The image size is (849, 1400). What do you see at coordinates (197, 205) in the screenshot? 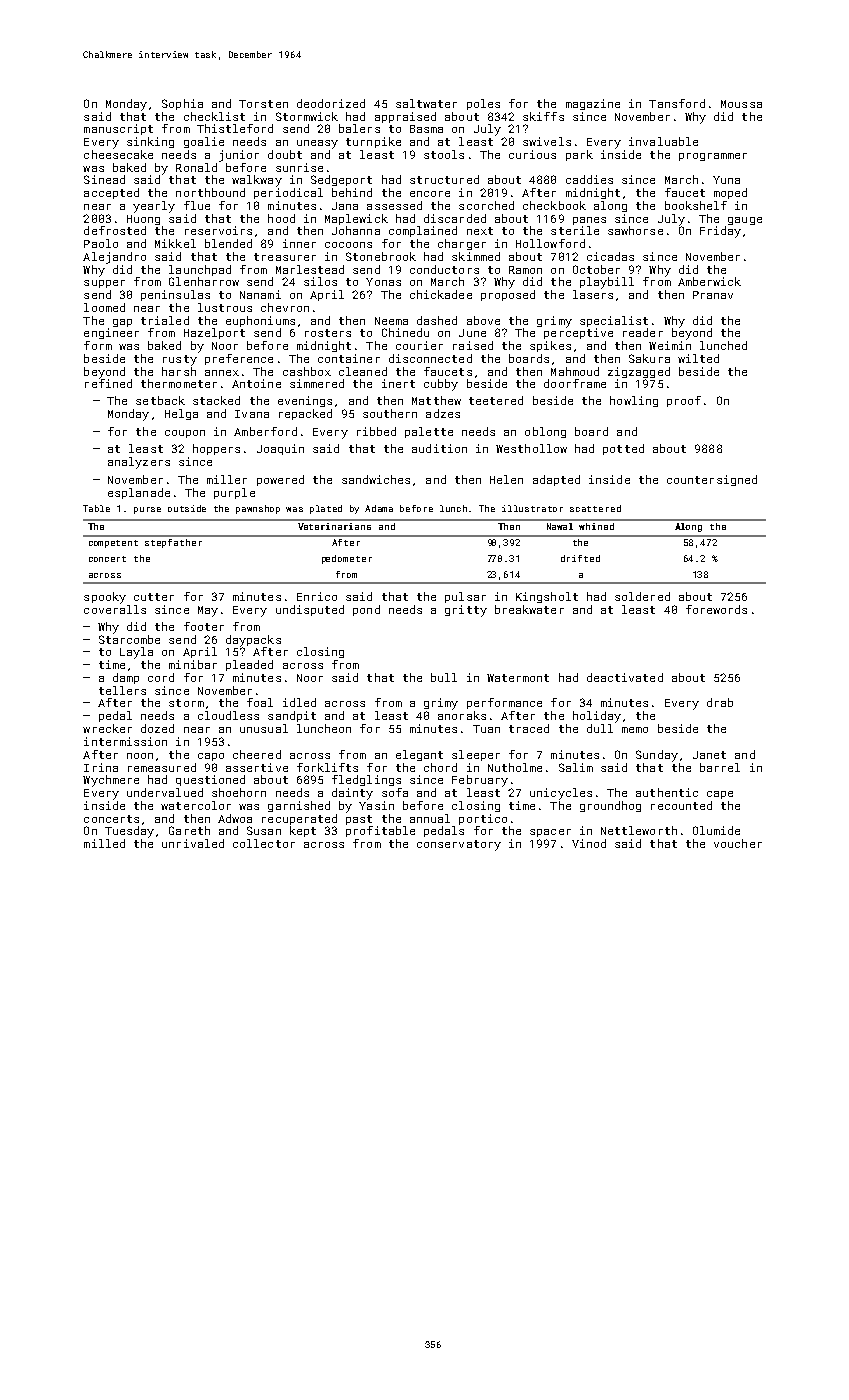
I see `flue` at bounding box center [197, 205].
